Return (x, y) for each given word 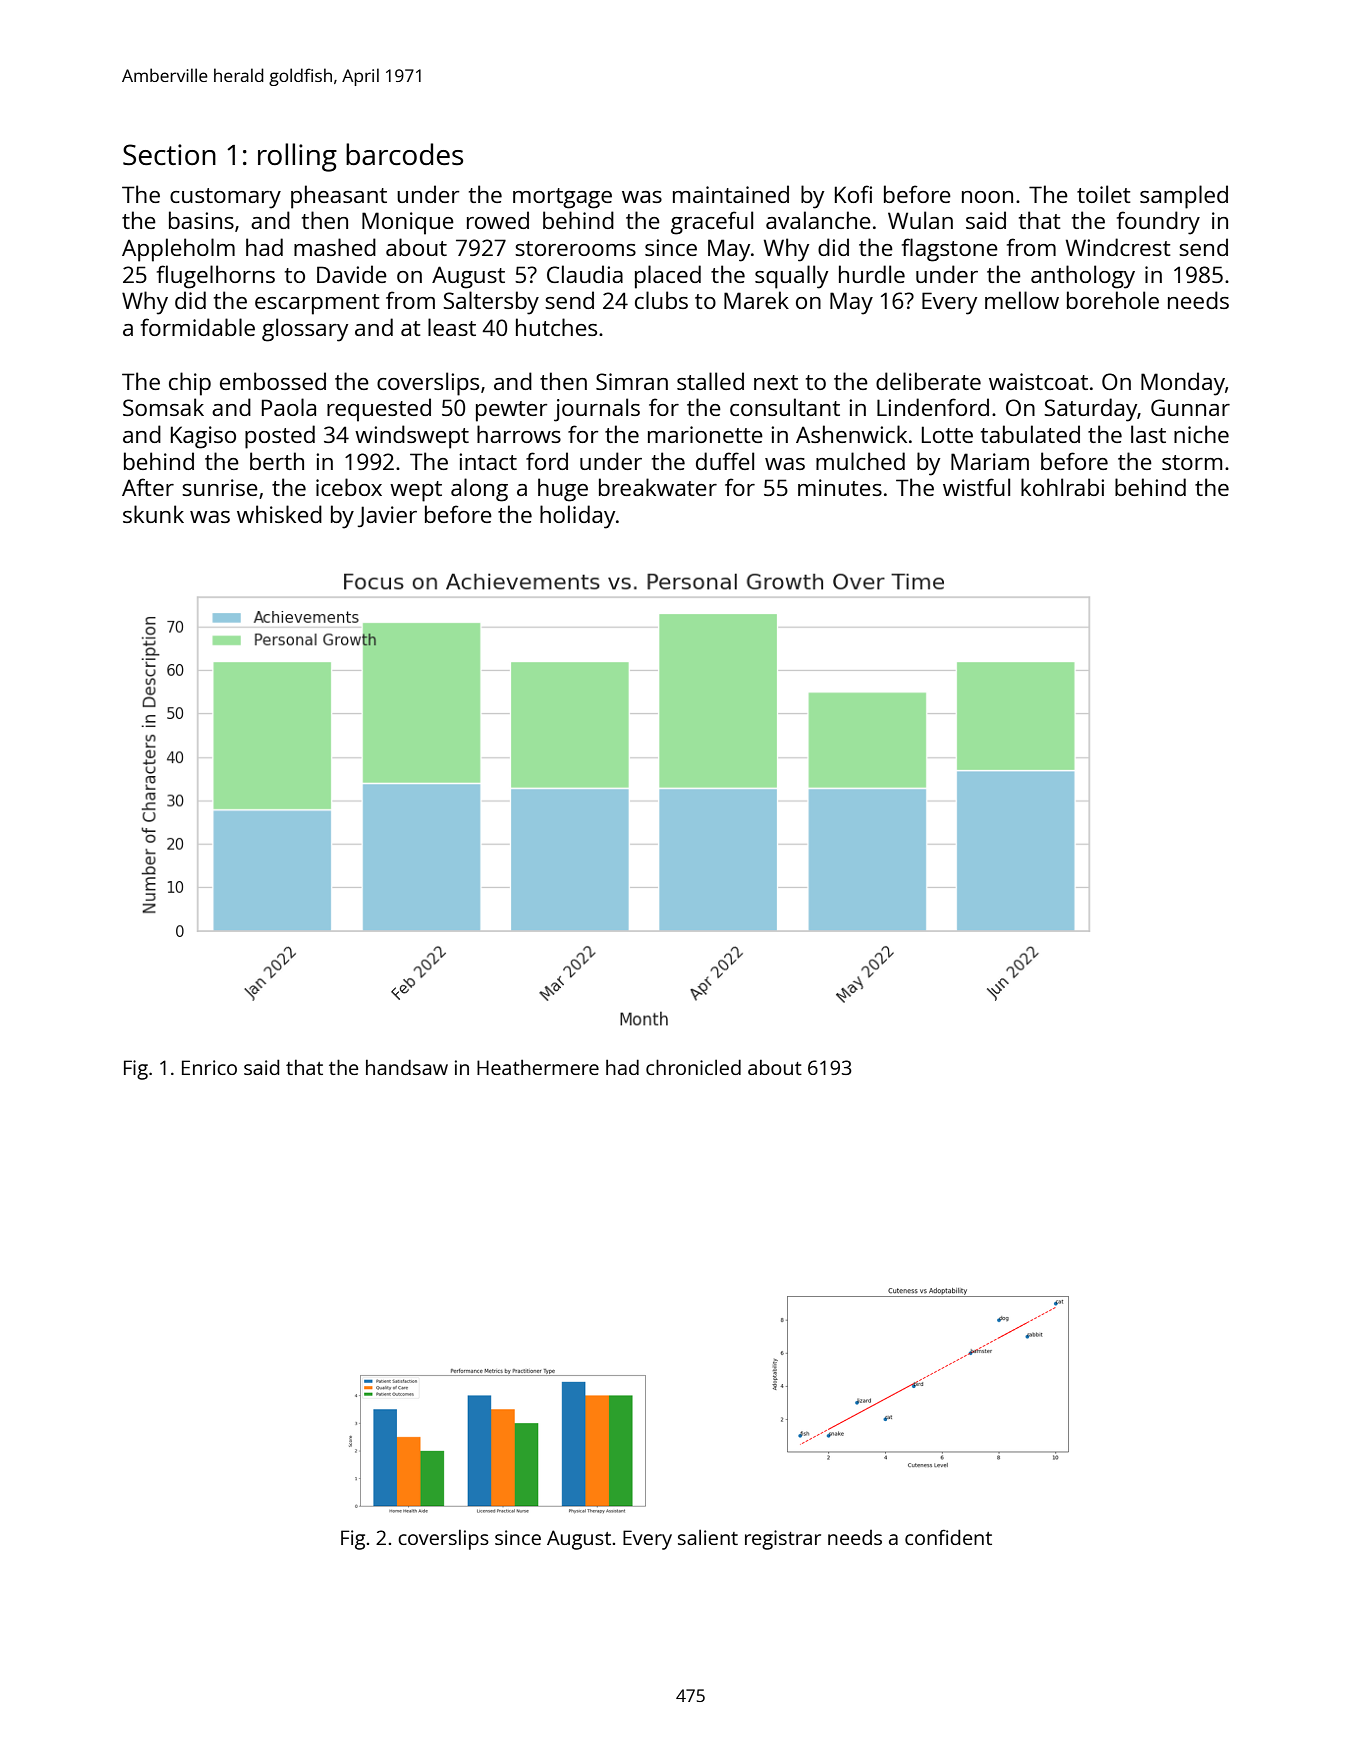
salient (708, 1537)
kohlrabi (1062, 487)
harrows (519, 434)
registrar (783, 1540)
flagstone (950, 250)
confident (948, 1537)
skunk (153, 514)
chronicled (693, 1067)
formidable (198, 327)
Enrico (209, 1067)
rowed (498, 220)
